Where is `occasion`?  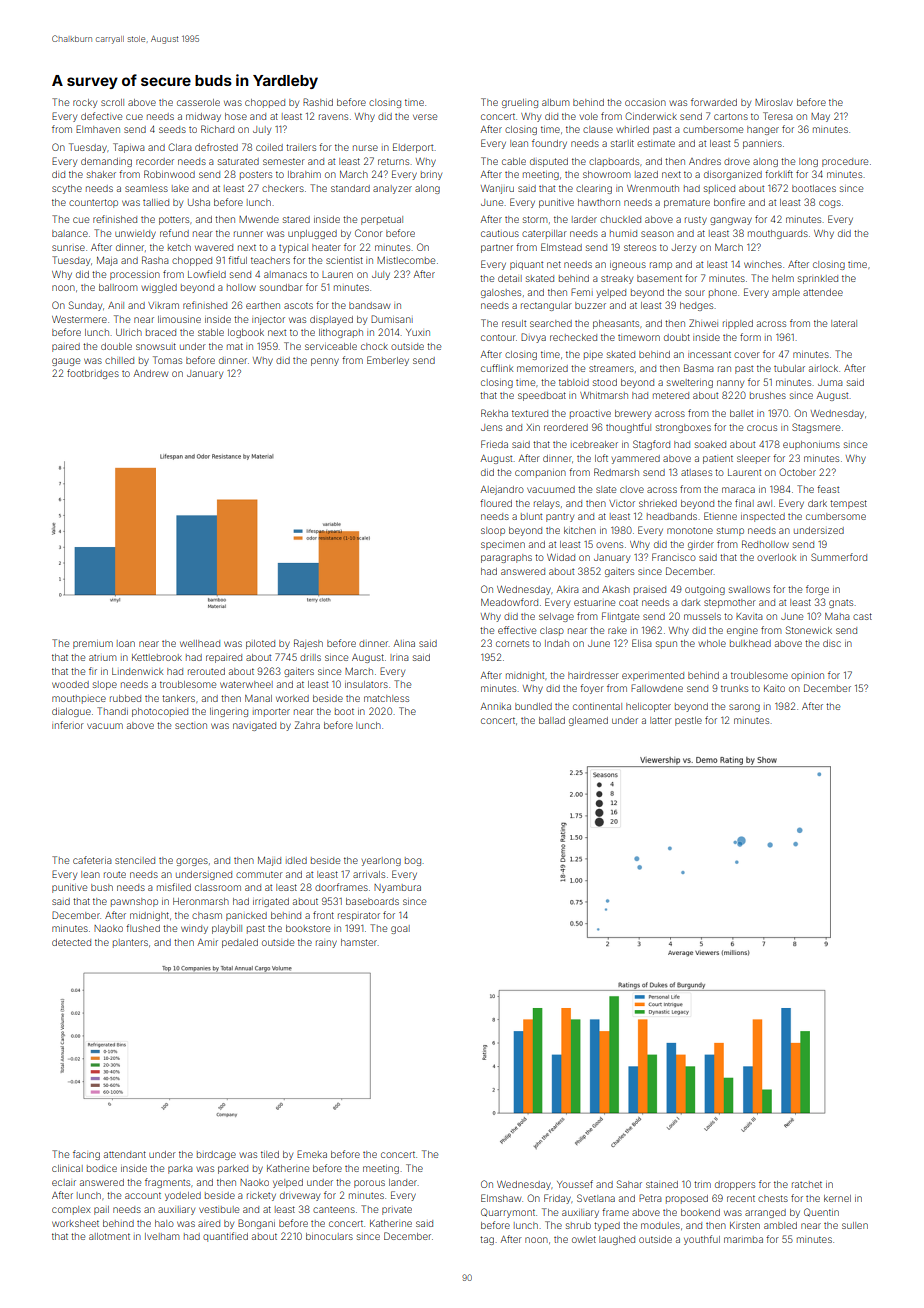 occasion is located at coordinates (645, 103).
